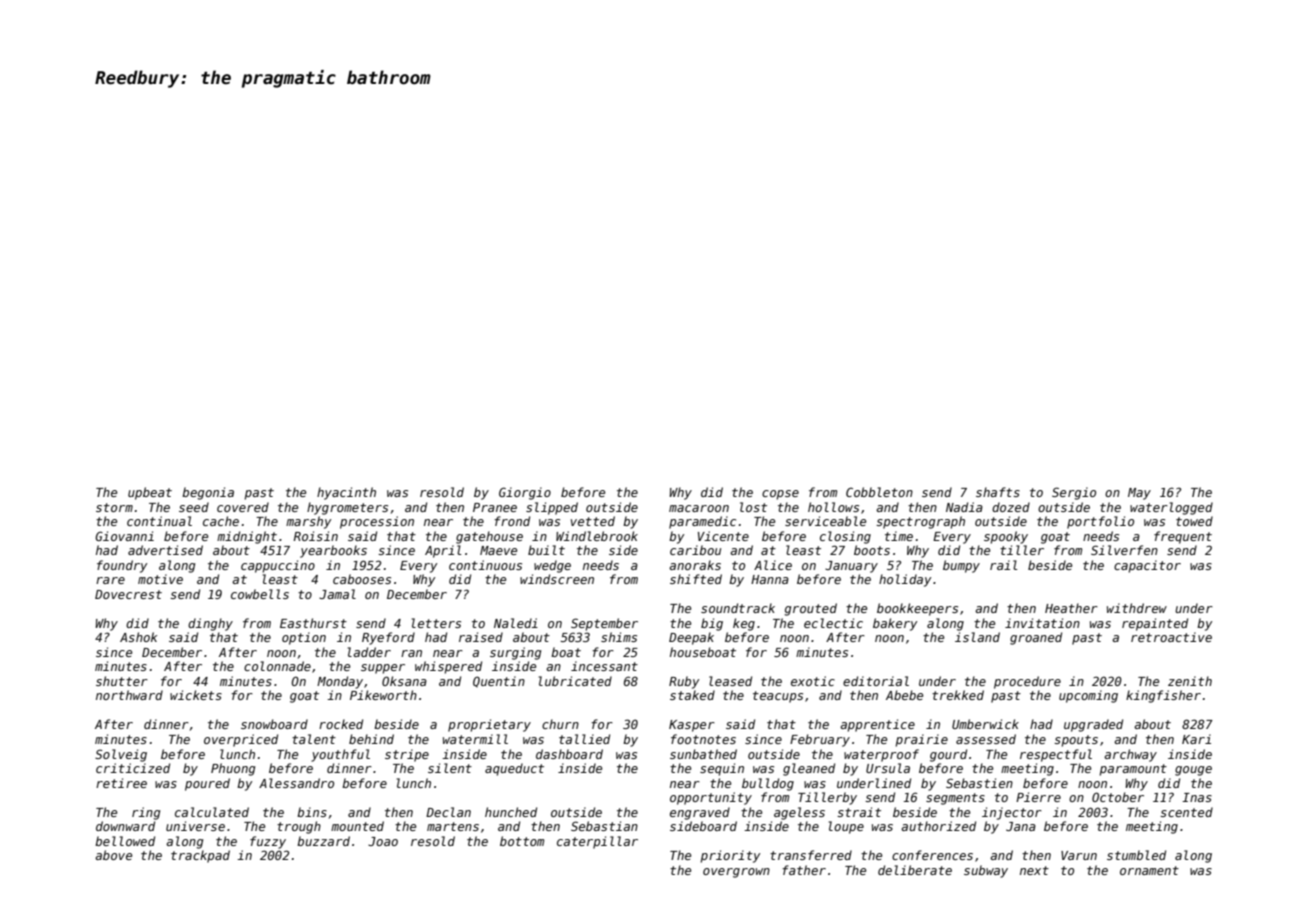 The image size is (1308, 924). What do you see at coordinates (881, 755) in the screenshot?
I see `waterproof` at bounding box center [881, 755].
